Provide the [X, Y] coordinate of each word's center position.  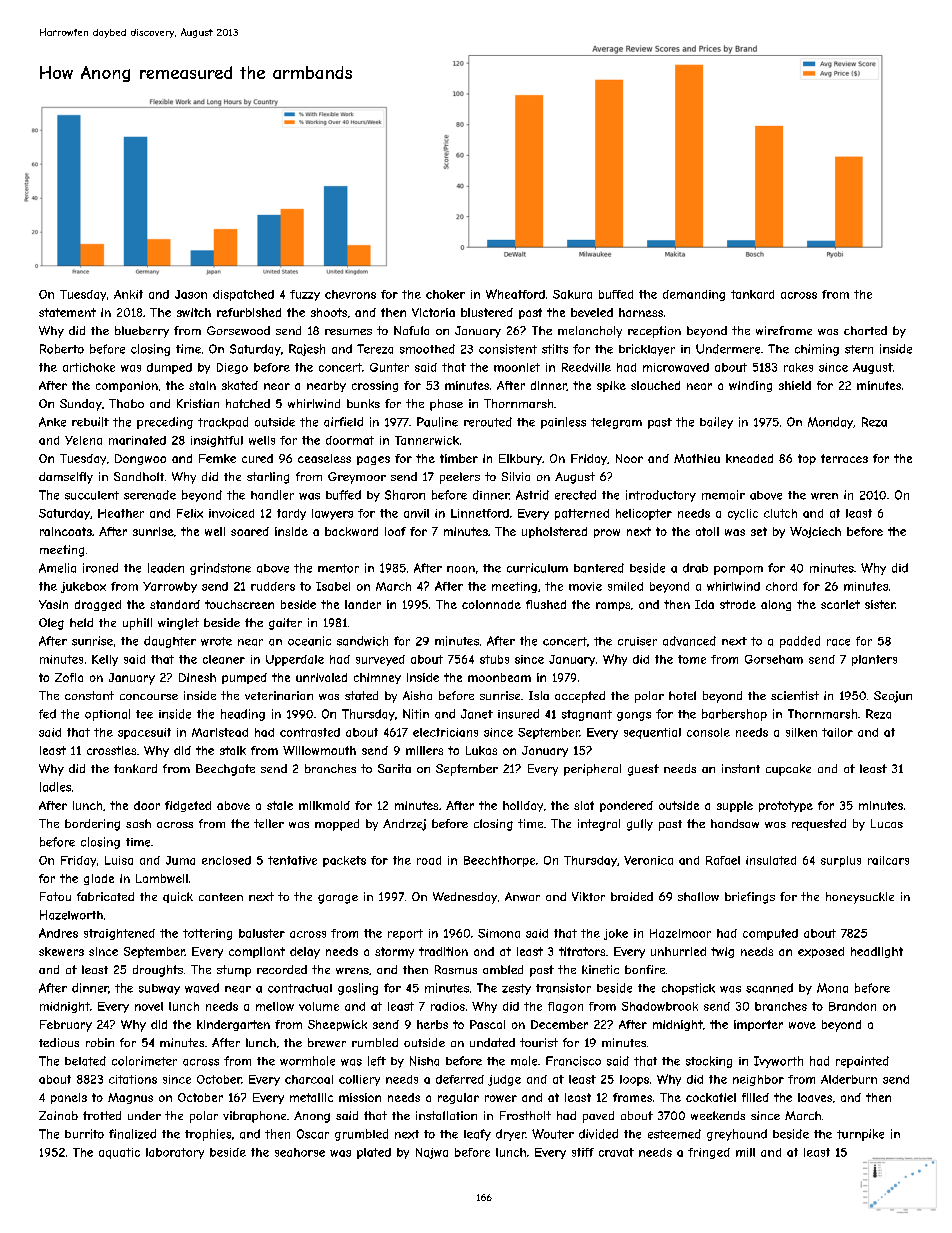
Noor [629, 458]
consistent [508, 349]
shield [795, 385]
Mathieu [697, 458]
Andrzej [404, 825]
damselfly [66, 478]
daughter [170, 642]
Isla [539, 695]
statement [67, 312]
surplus [841, 861]
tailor [837, 732]
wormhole [307, 1061]
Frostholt [525, 1115]
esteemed [674, 1134]
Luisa [119, 860]
